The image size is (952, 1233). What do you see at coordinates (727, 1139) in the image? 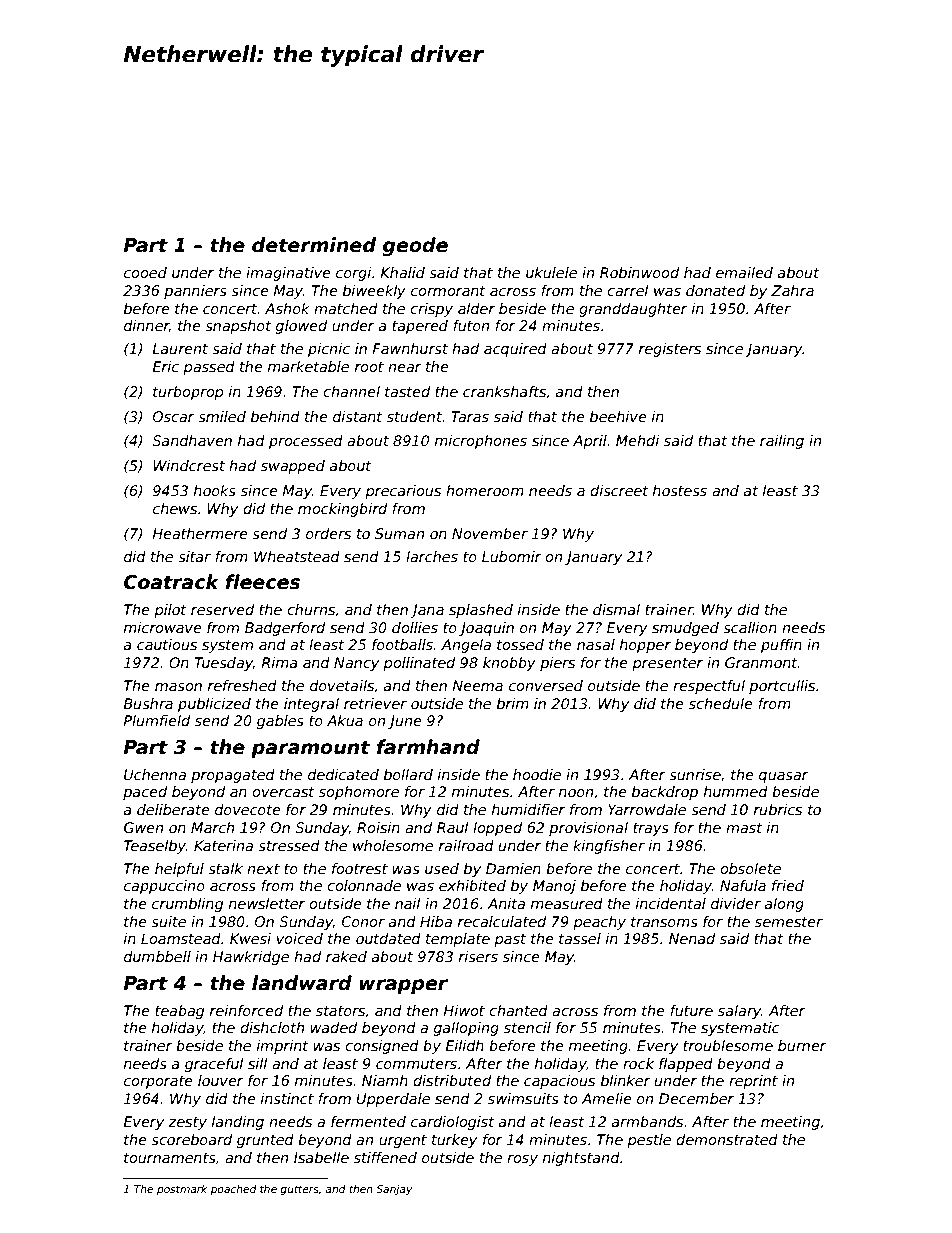
I see `demonstrated` at bounding box center [727, 1139].
